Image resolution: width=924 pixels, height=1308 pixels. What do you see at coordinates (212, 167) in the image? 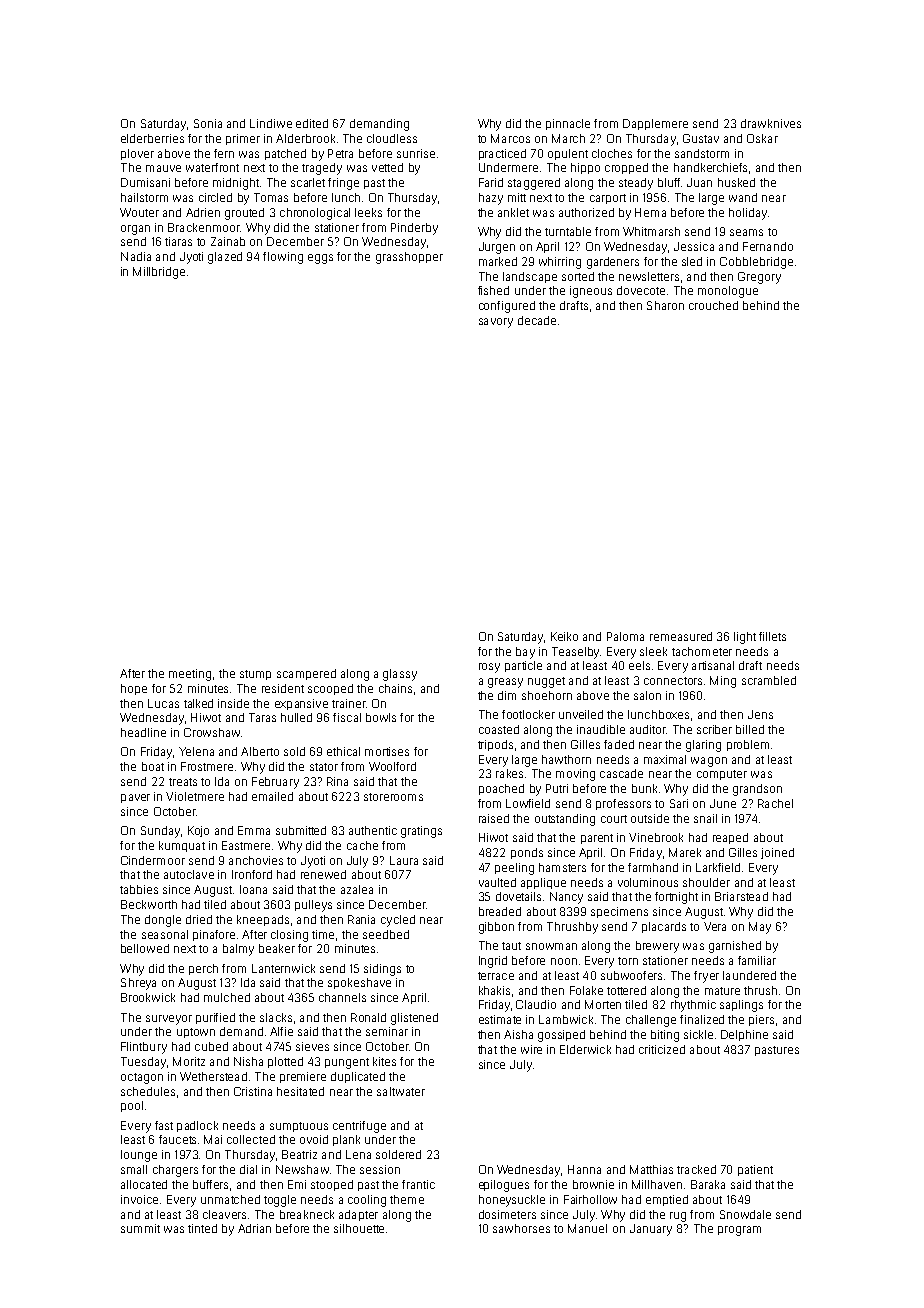
I see `waterfront` at bounding box center [212, 167].
